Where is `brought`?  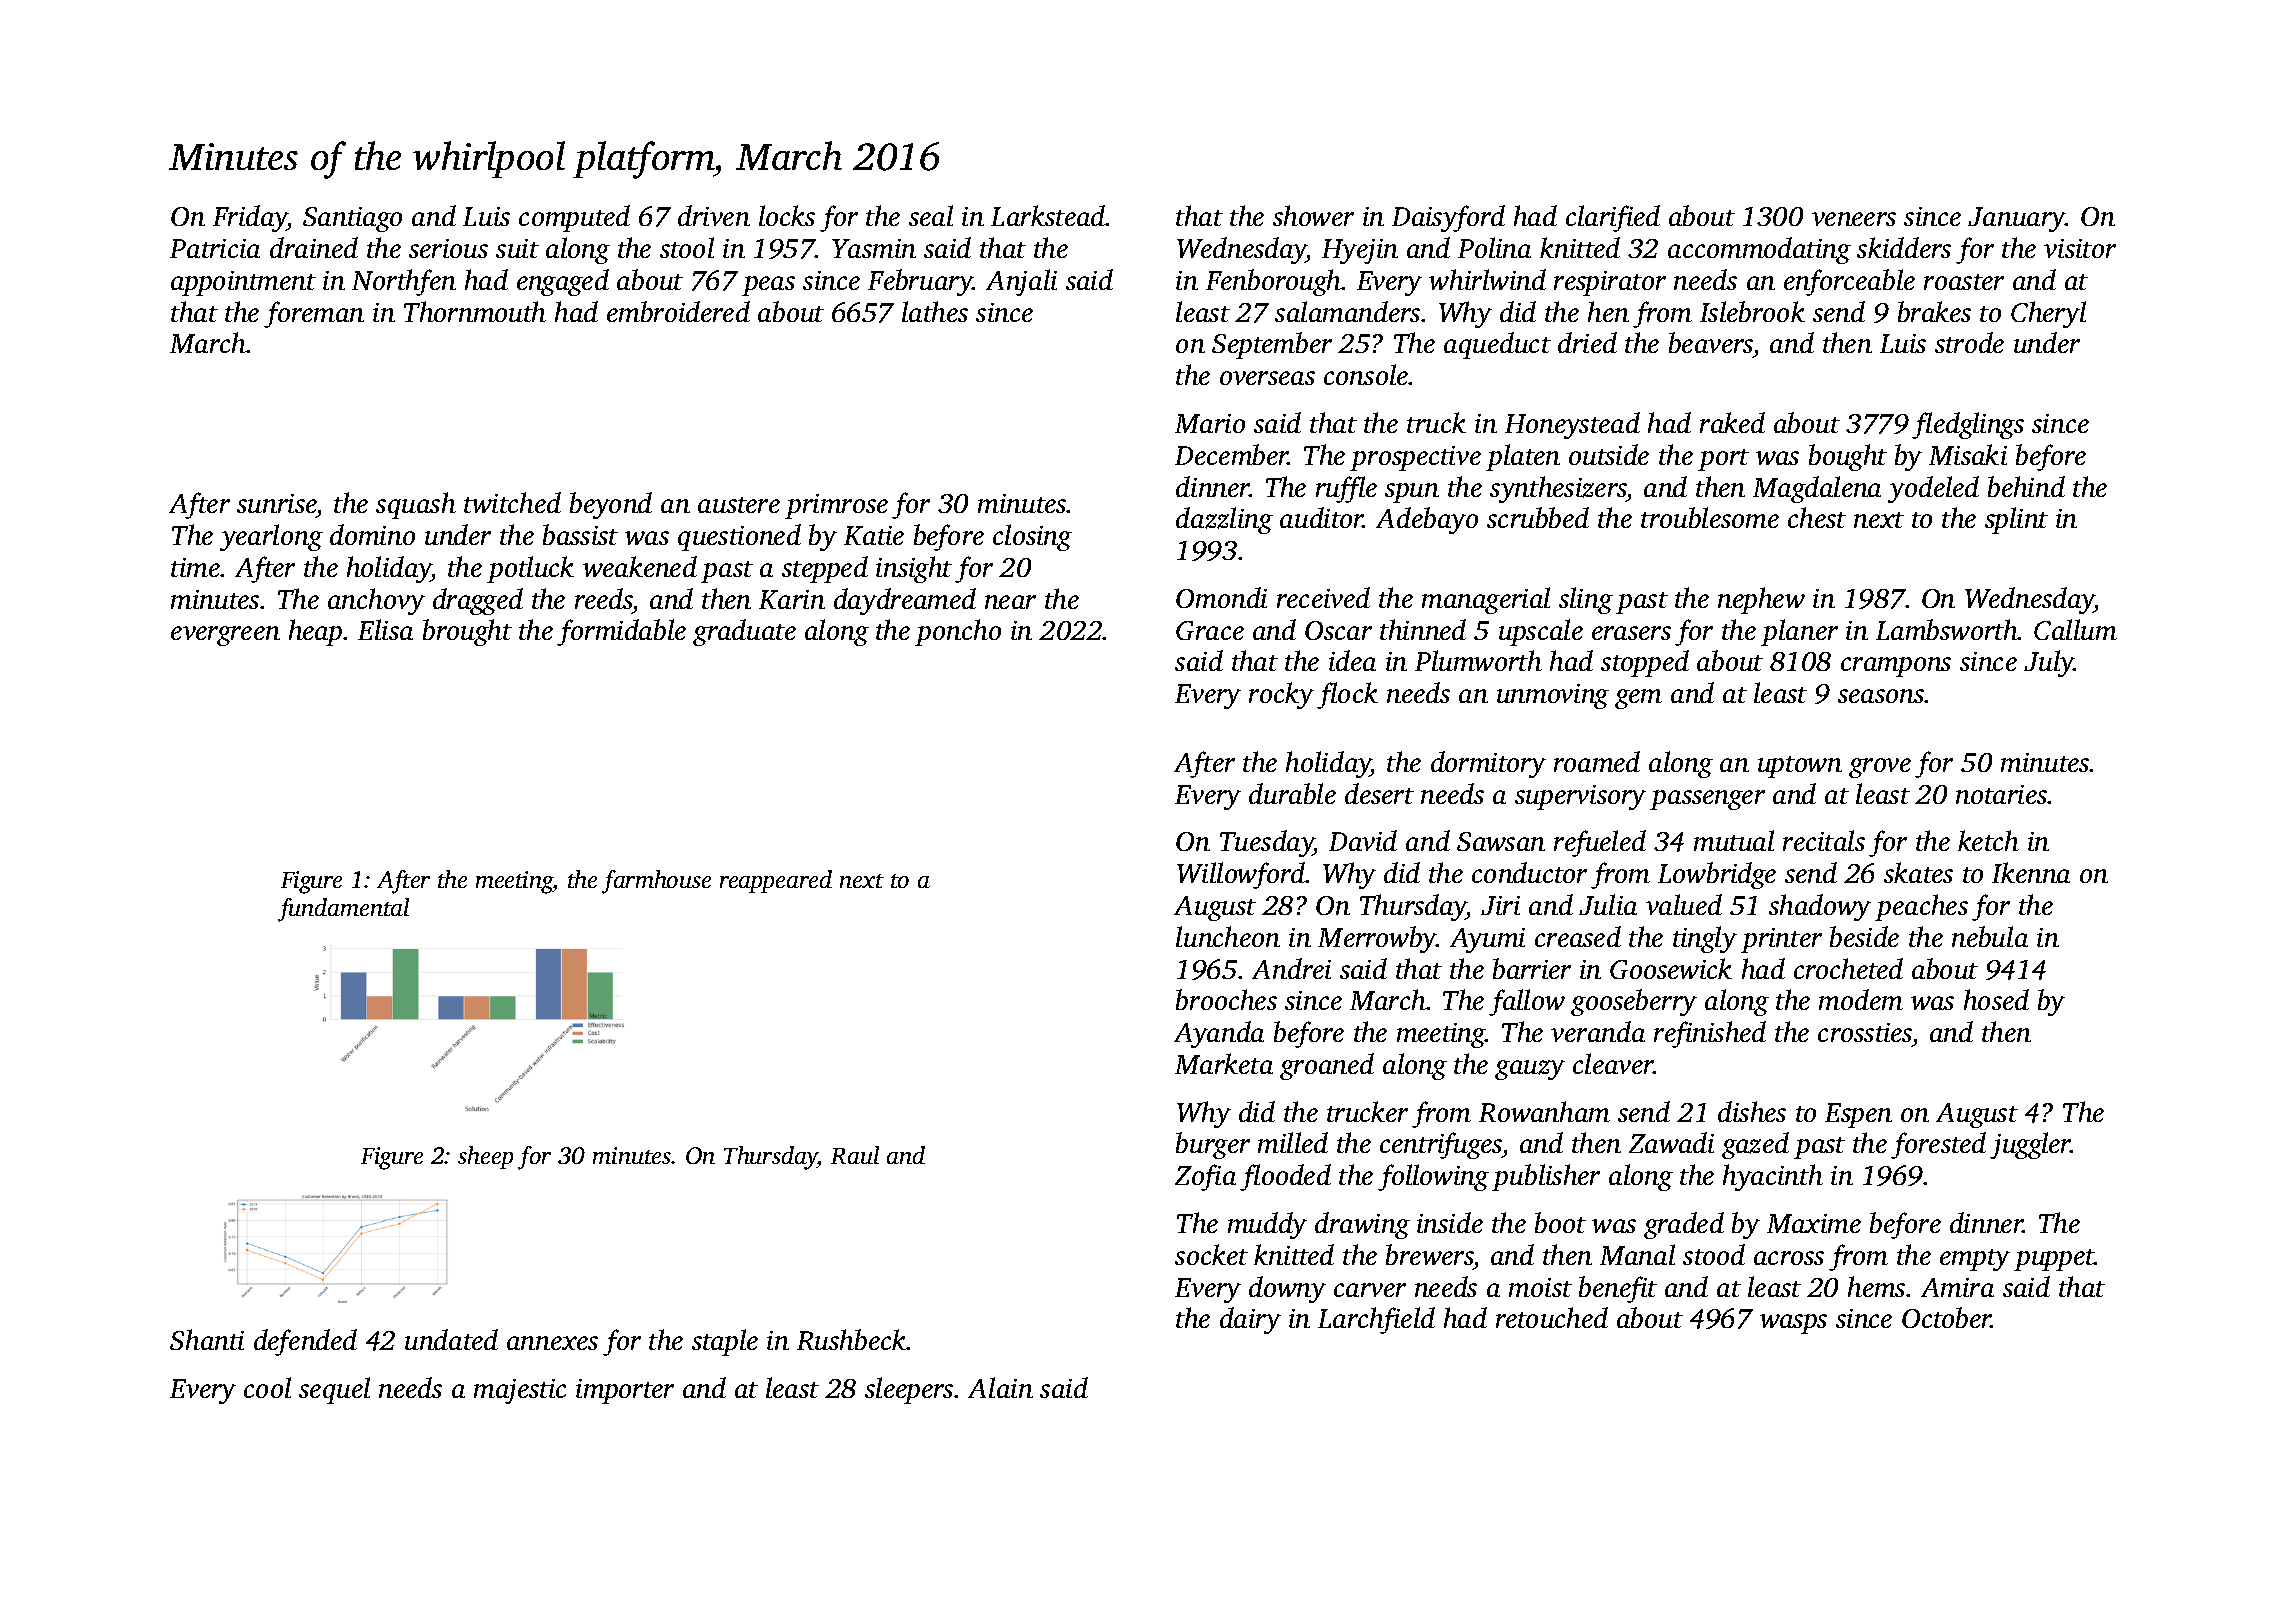 brought is located at coordinates (467, 632).
